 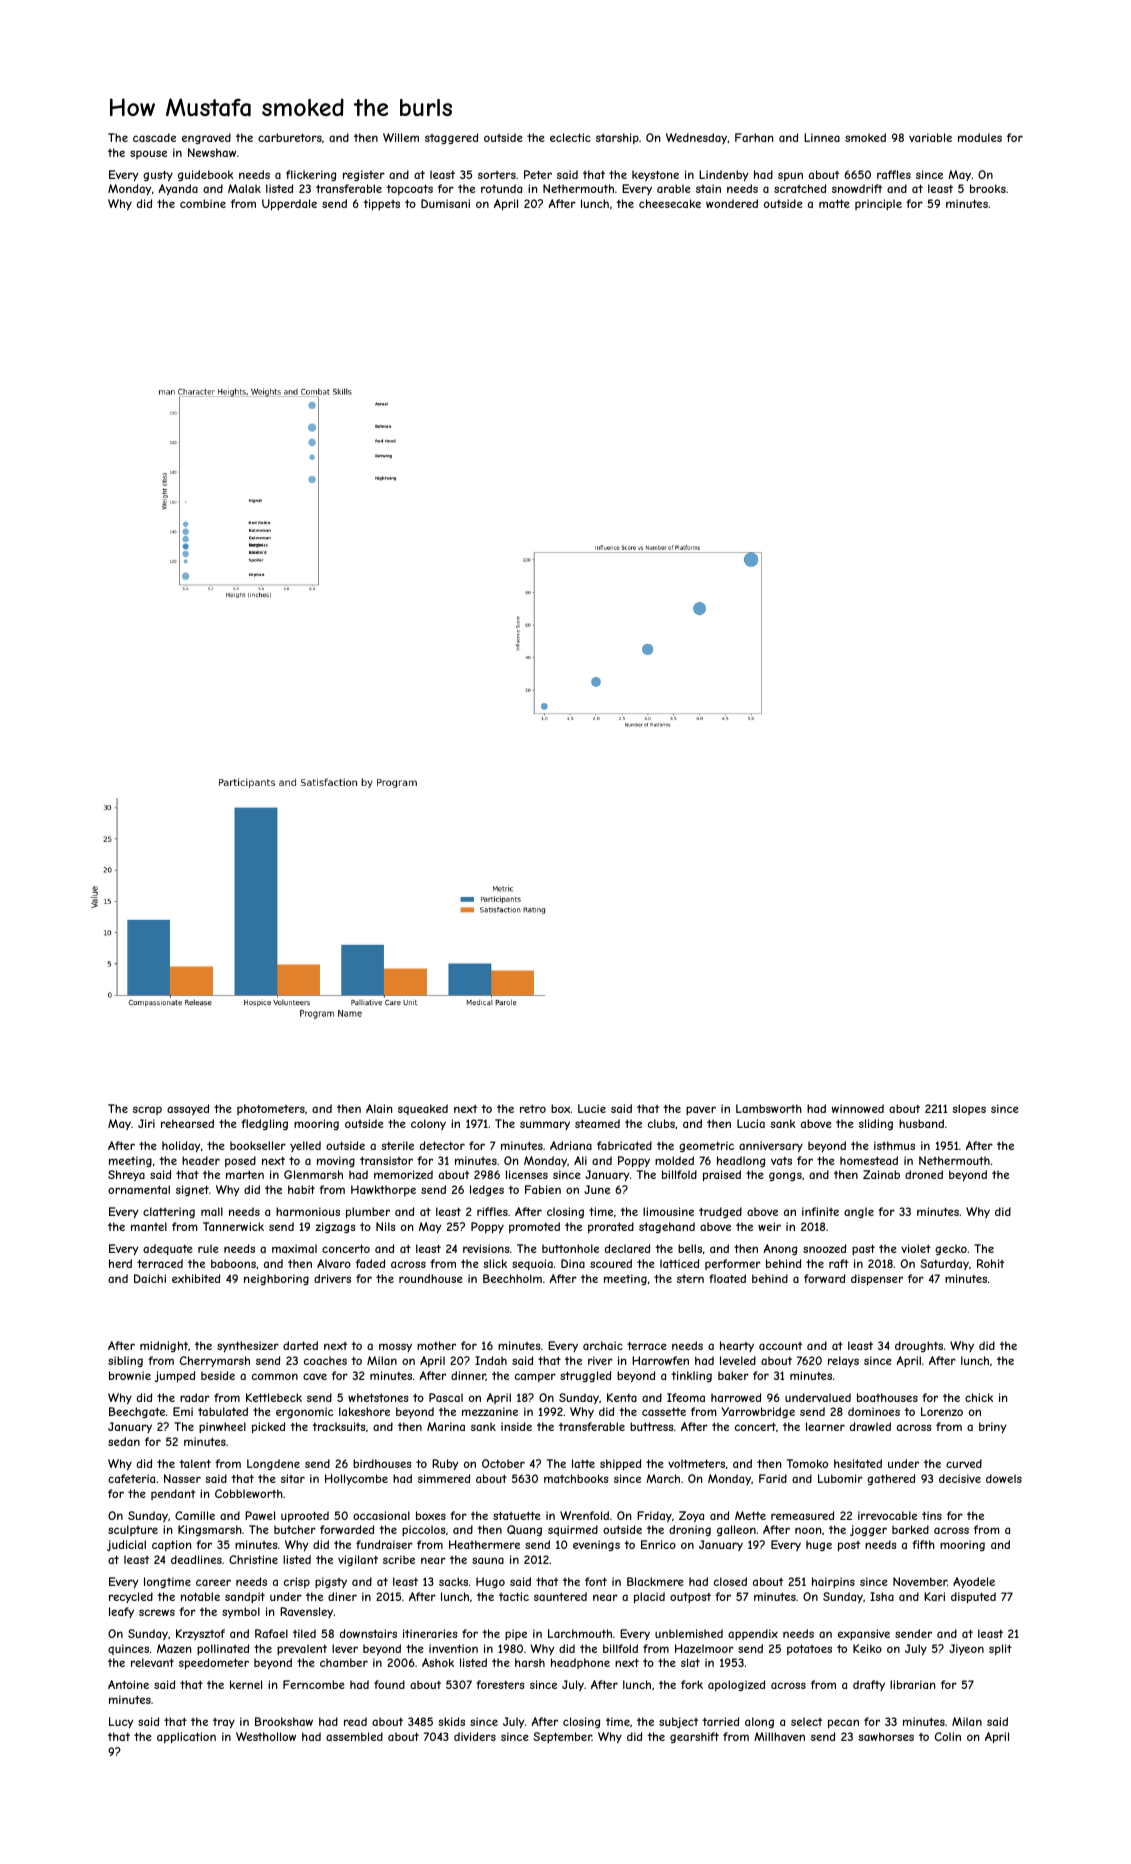 What do you see at coordinates (969, 1109) in the screenshot?
I see `slopes` at bounding box center [969, 1109].
